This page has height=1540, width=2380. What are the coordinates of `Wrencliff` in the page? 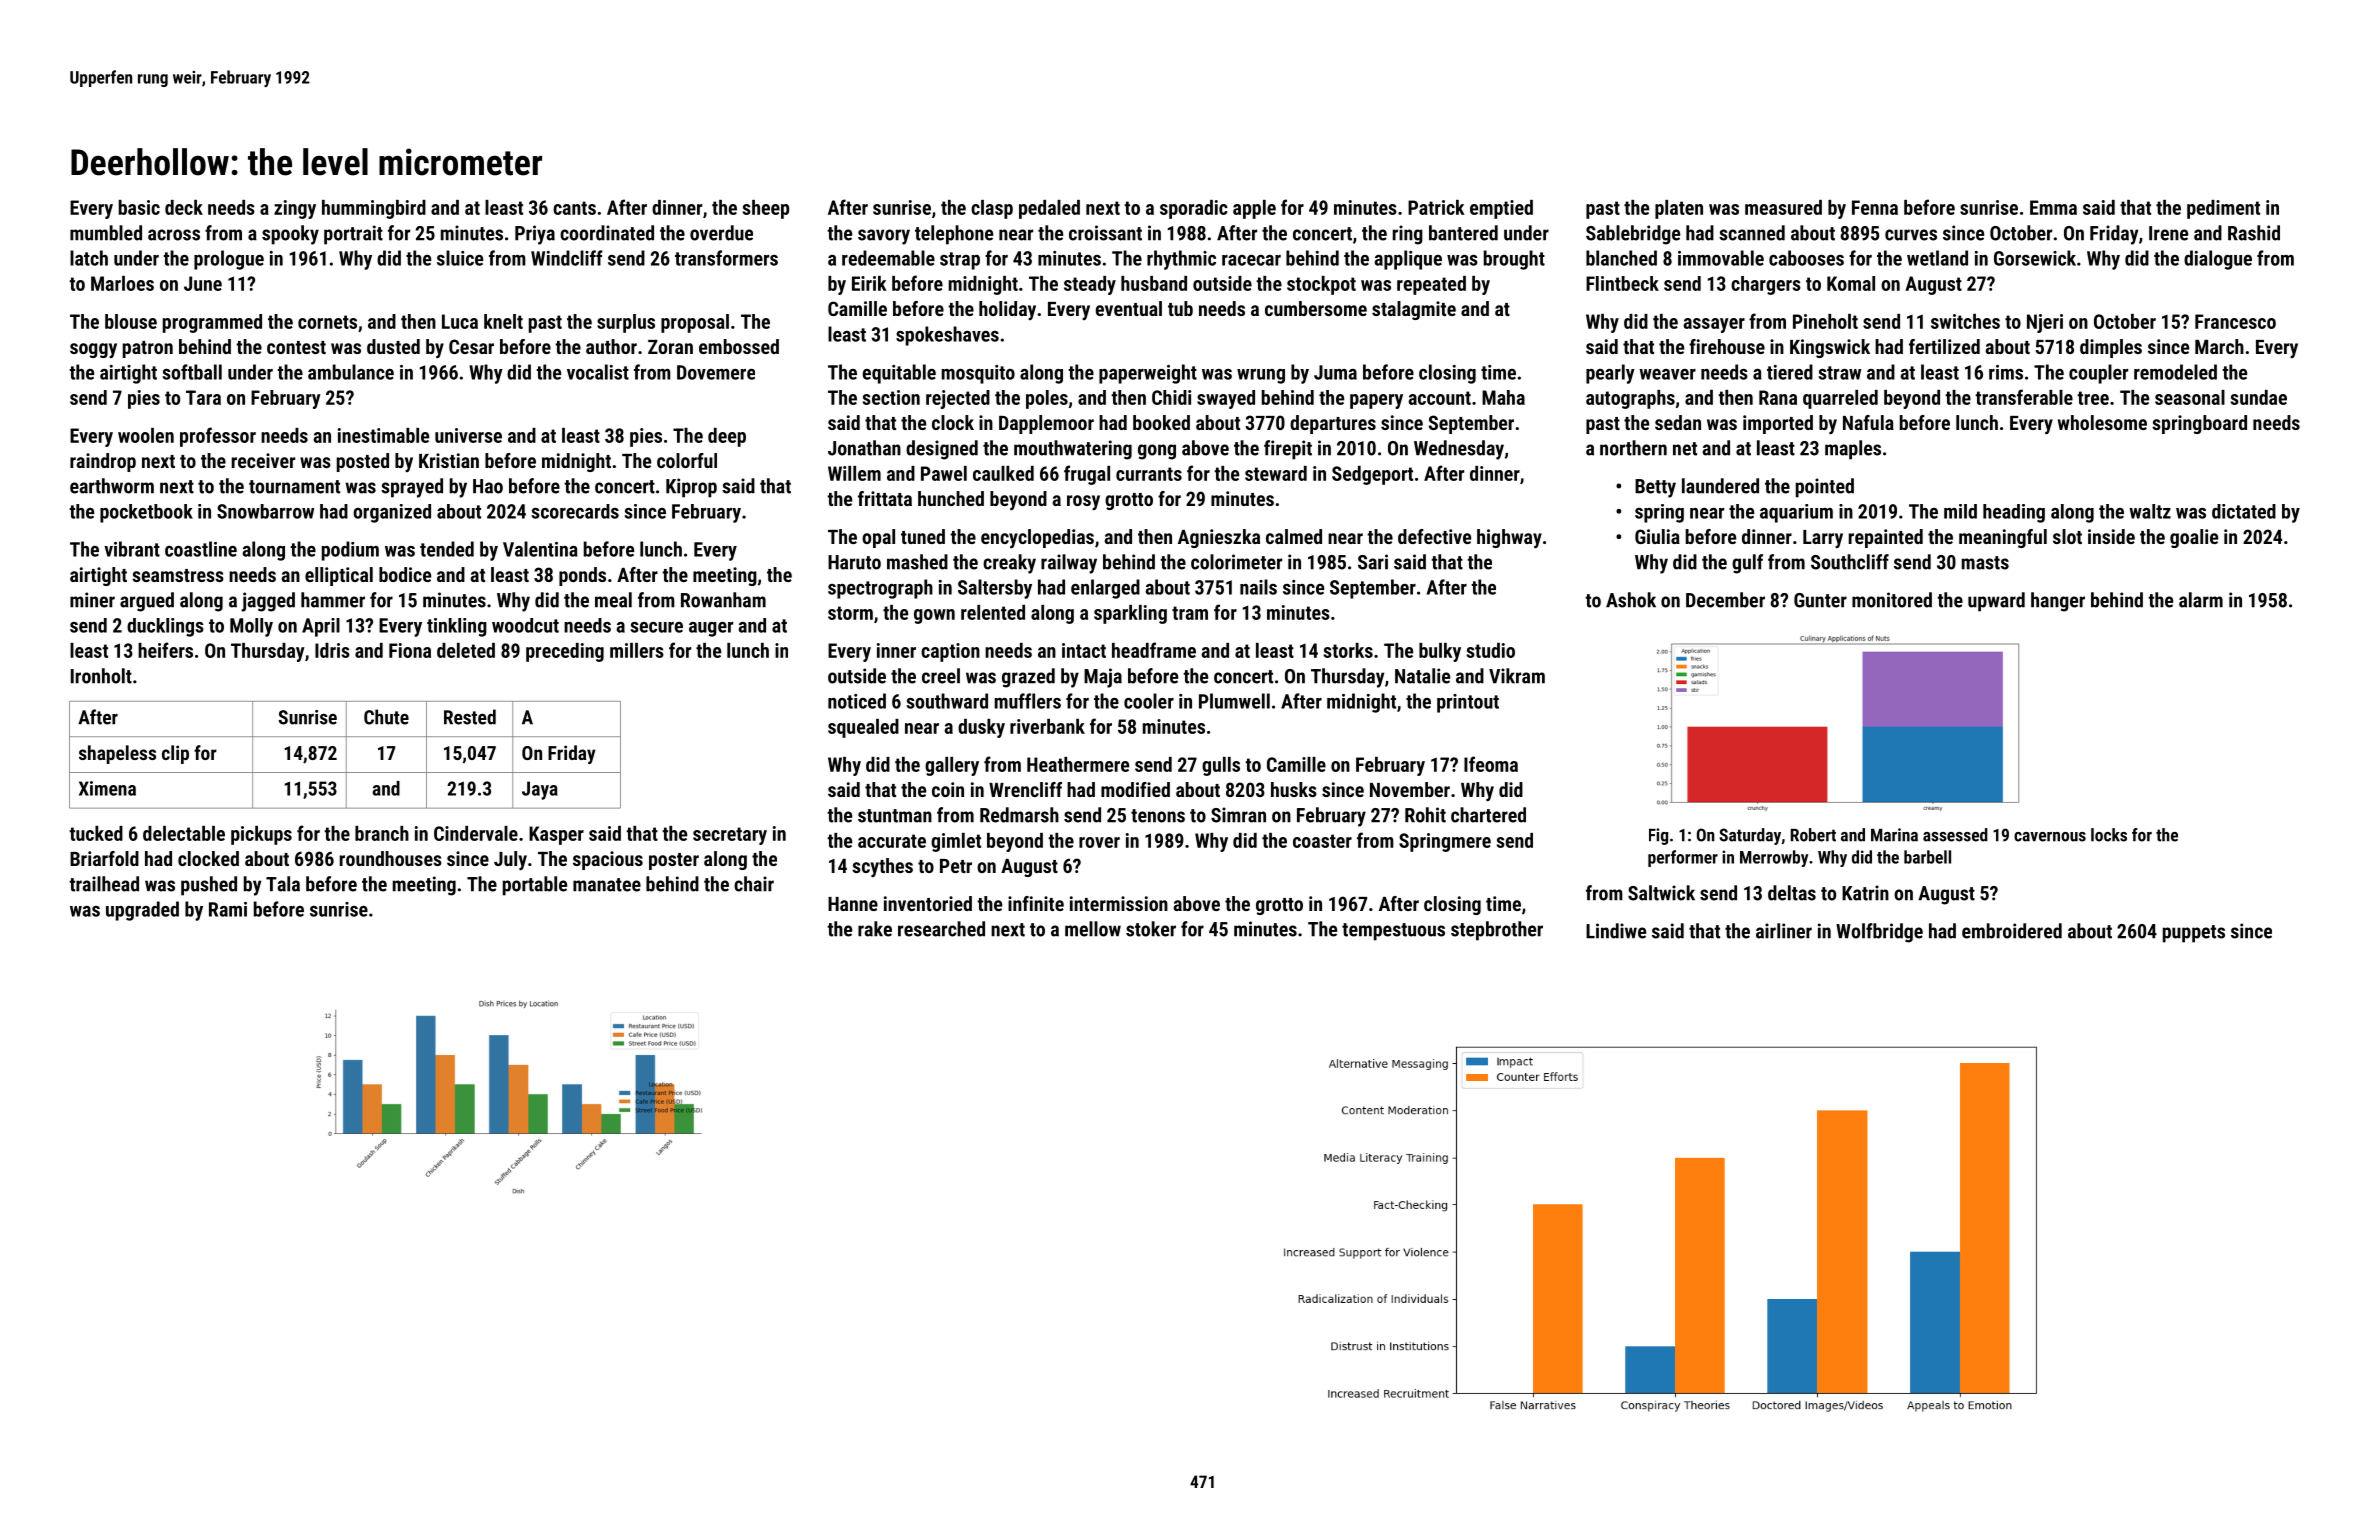 It's located at (1025, 789).
